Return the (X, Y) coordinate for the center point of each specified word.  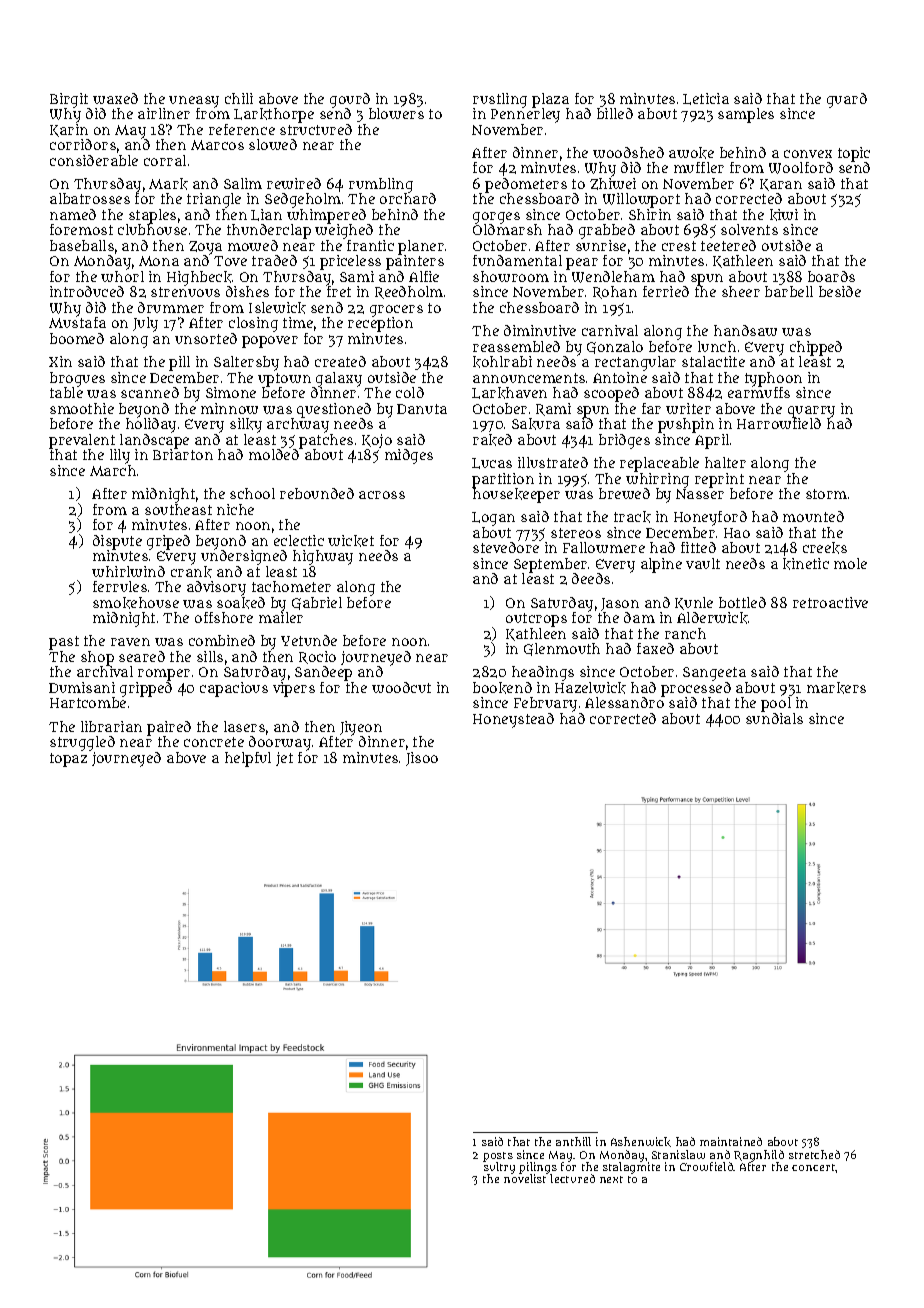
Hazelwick (590, 688)
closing (253, 324)
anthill (573, 1141)
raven (130, 642)
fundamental (517, 260)
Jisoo (422, 759)
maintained (731, 1141)
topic (854, 154)
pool (776, 704)
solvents (749, 229)
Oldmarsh (507, 229)
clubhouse (152, 229)
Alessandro (624, 702)
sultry (499, 1168)
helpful (248, 759)
